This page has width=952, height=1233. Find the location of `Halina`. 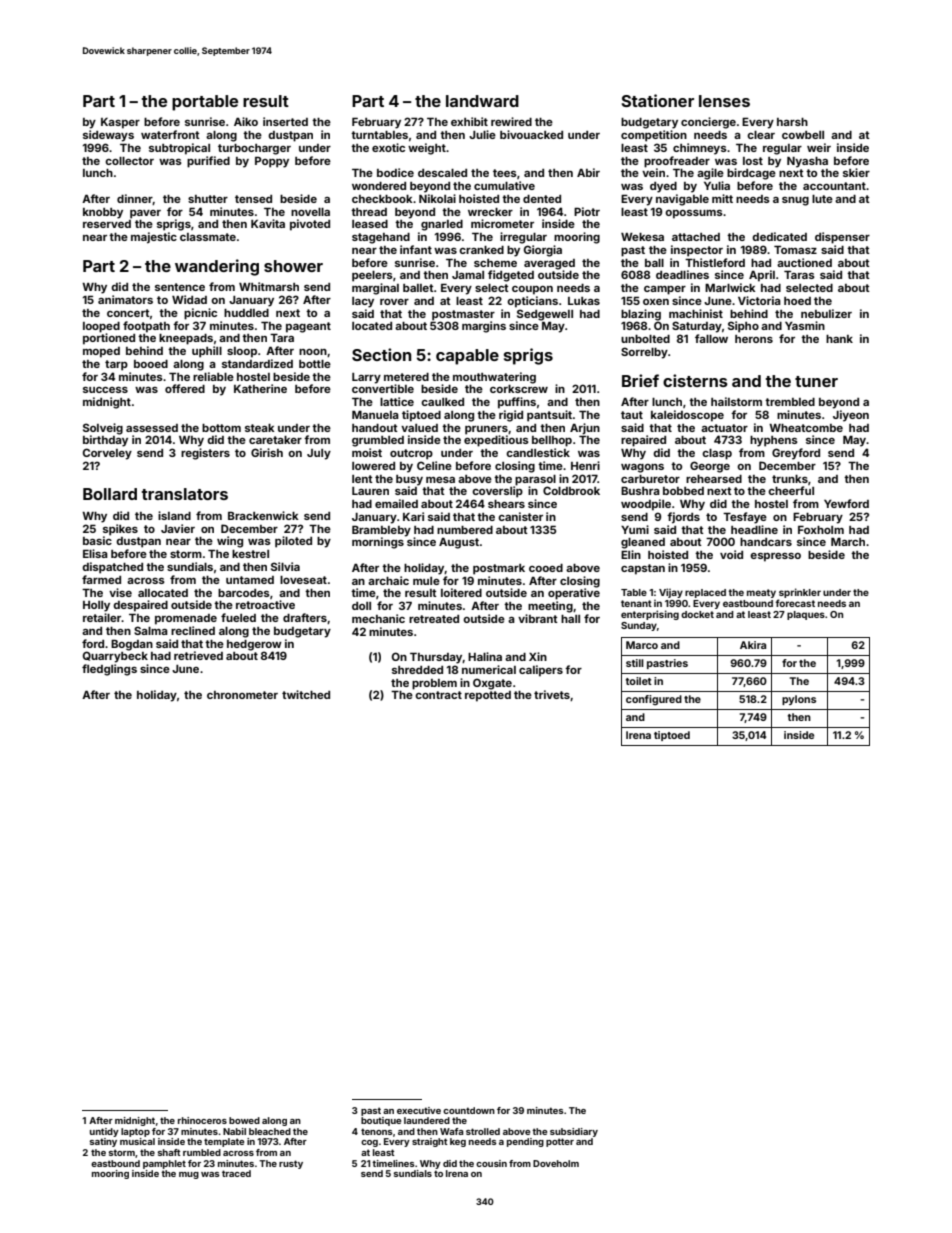

Halina is located at coordinates (485, 656).
